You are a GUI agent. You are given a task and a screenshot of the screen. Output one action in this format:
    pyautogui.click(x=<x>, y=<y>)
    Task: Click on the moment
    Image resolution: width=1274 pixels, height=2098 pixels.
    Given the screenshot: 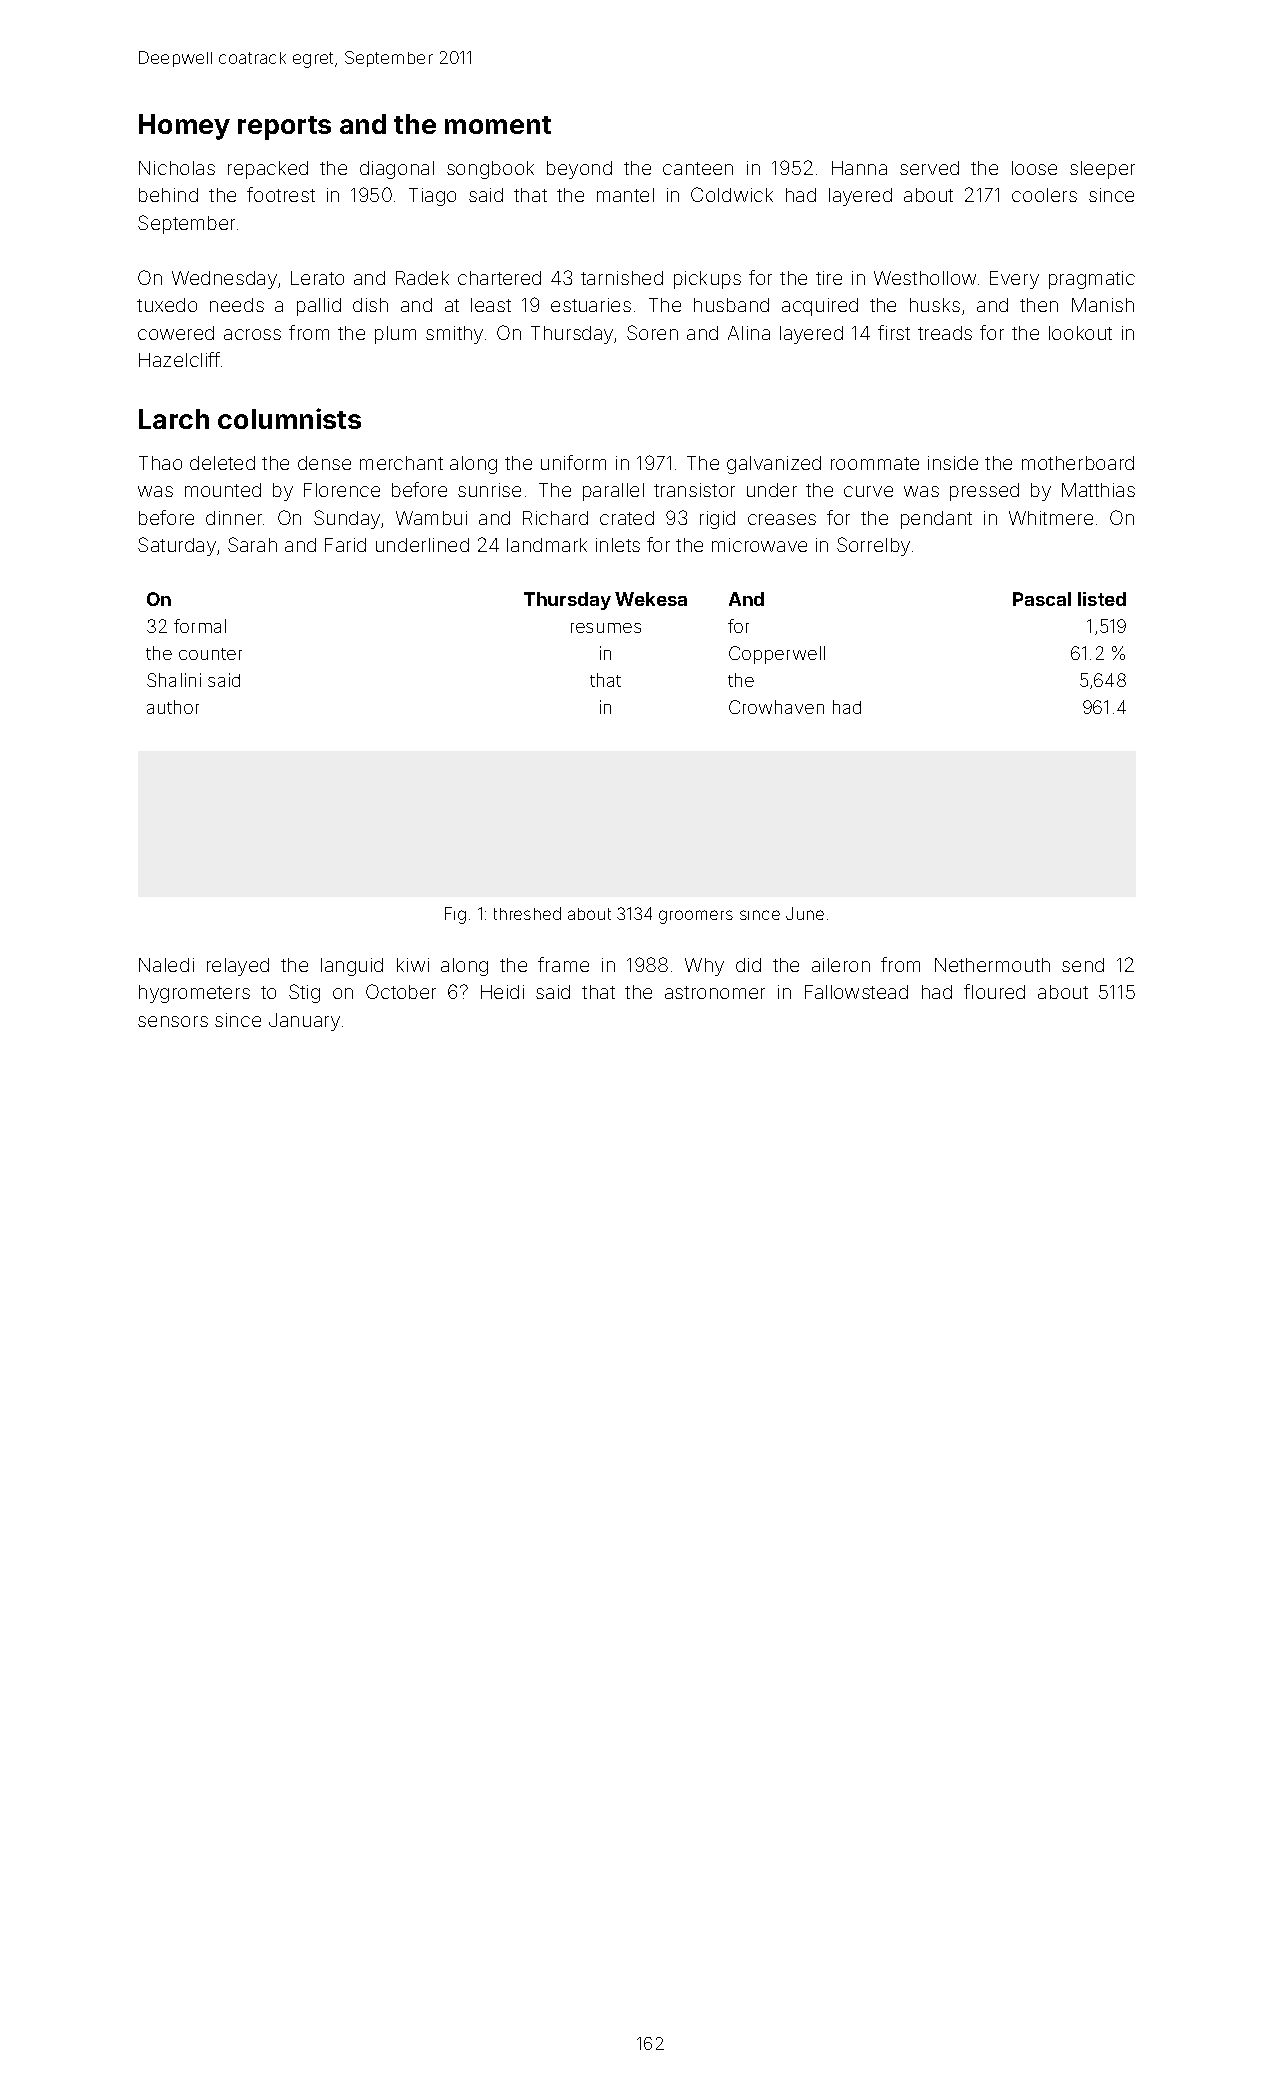 What is the action you would take?
    pyautogui.click(x=498, y=125)
